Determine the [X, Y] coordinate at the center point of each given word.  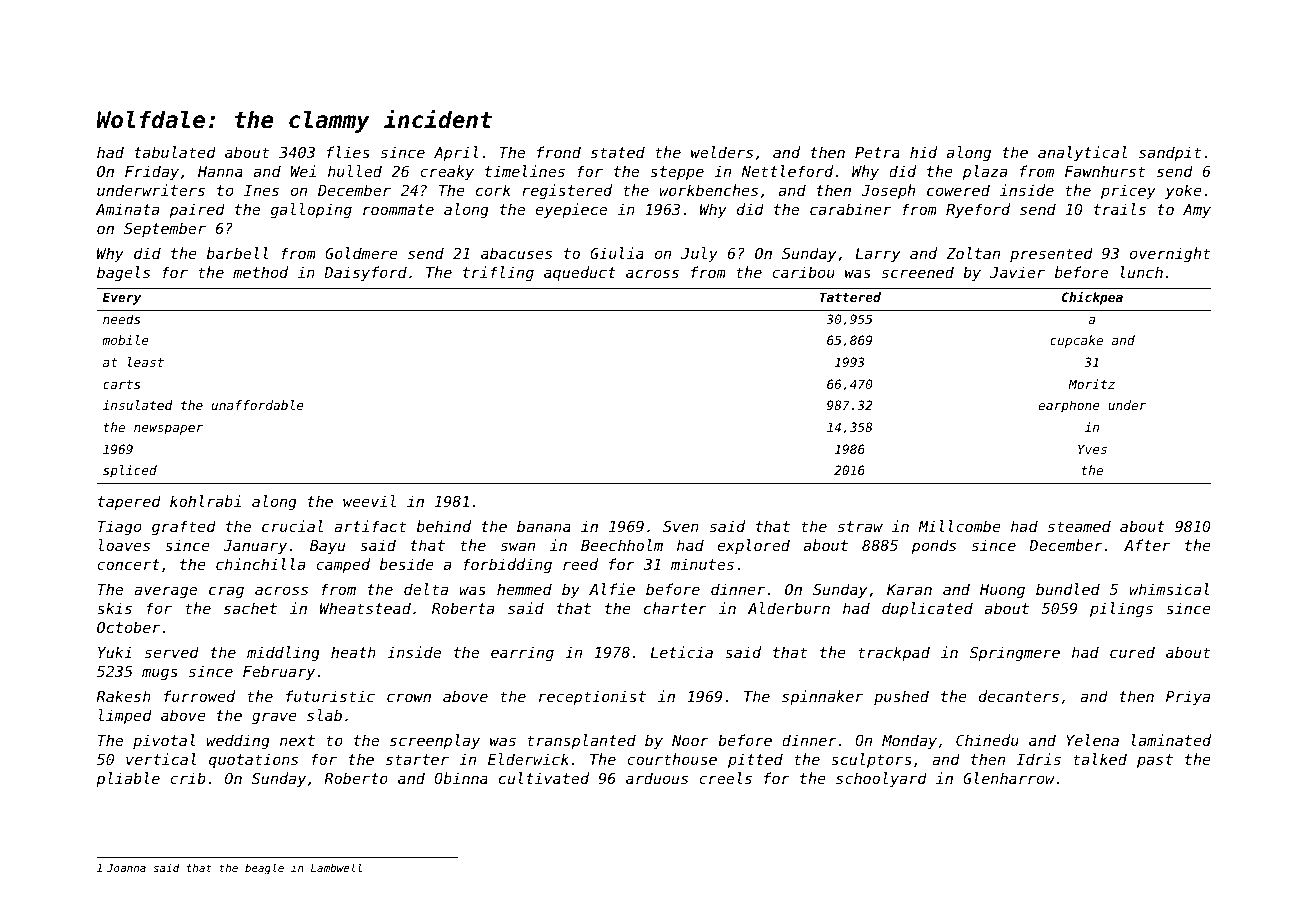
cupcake [1076, 341]
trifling [498, 273]
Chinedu [987, 740]
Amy [1197, 211]
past [1155, 761]
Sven [681, 526]
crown [409, 697]
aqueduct [580, 273]
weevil [369, 501]
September [165, 229]
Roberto [356, 778]
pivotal [164, 741]
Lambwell [336, 867]
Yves [1092, 449]
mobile [125, 340]
